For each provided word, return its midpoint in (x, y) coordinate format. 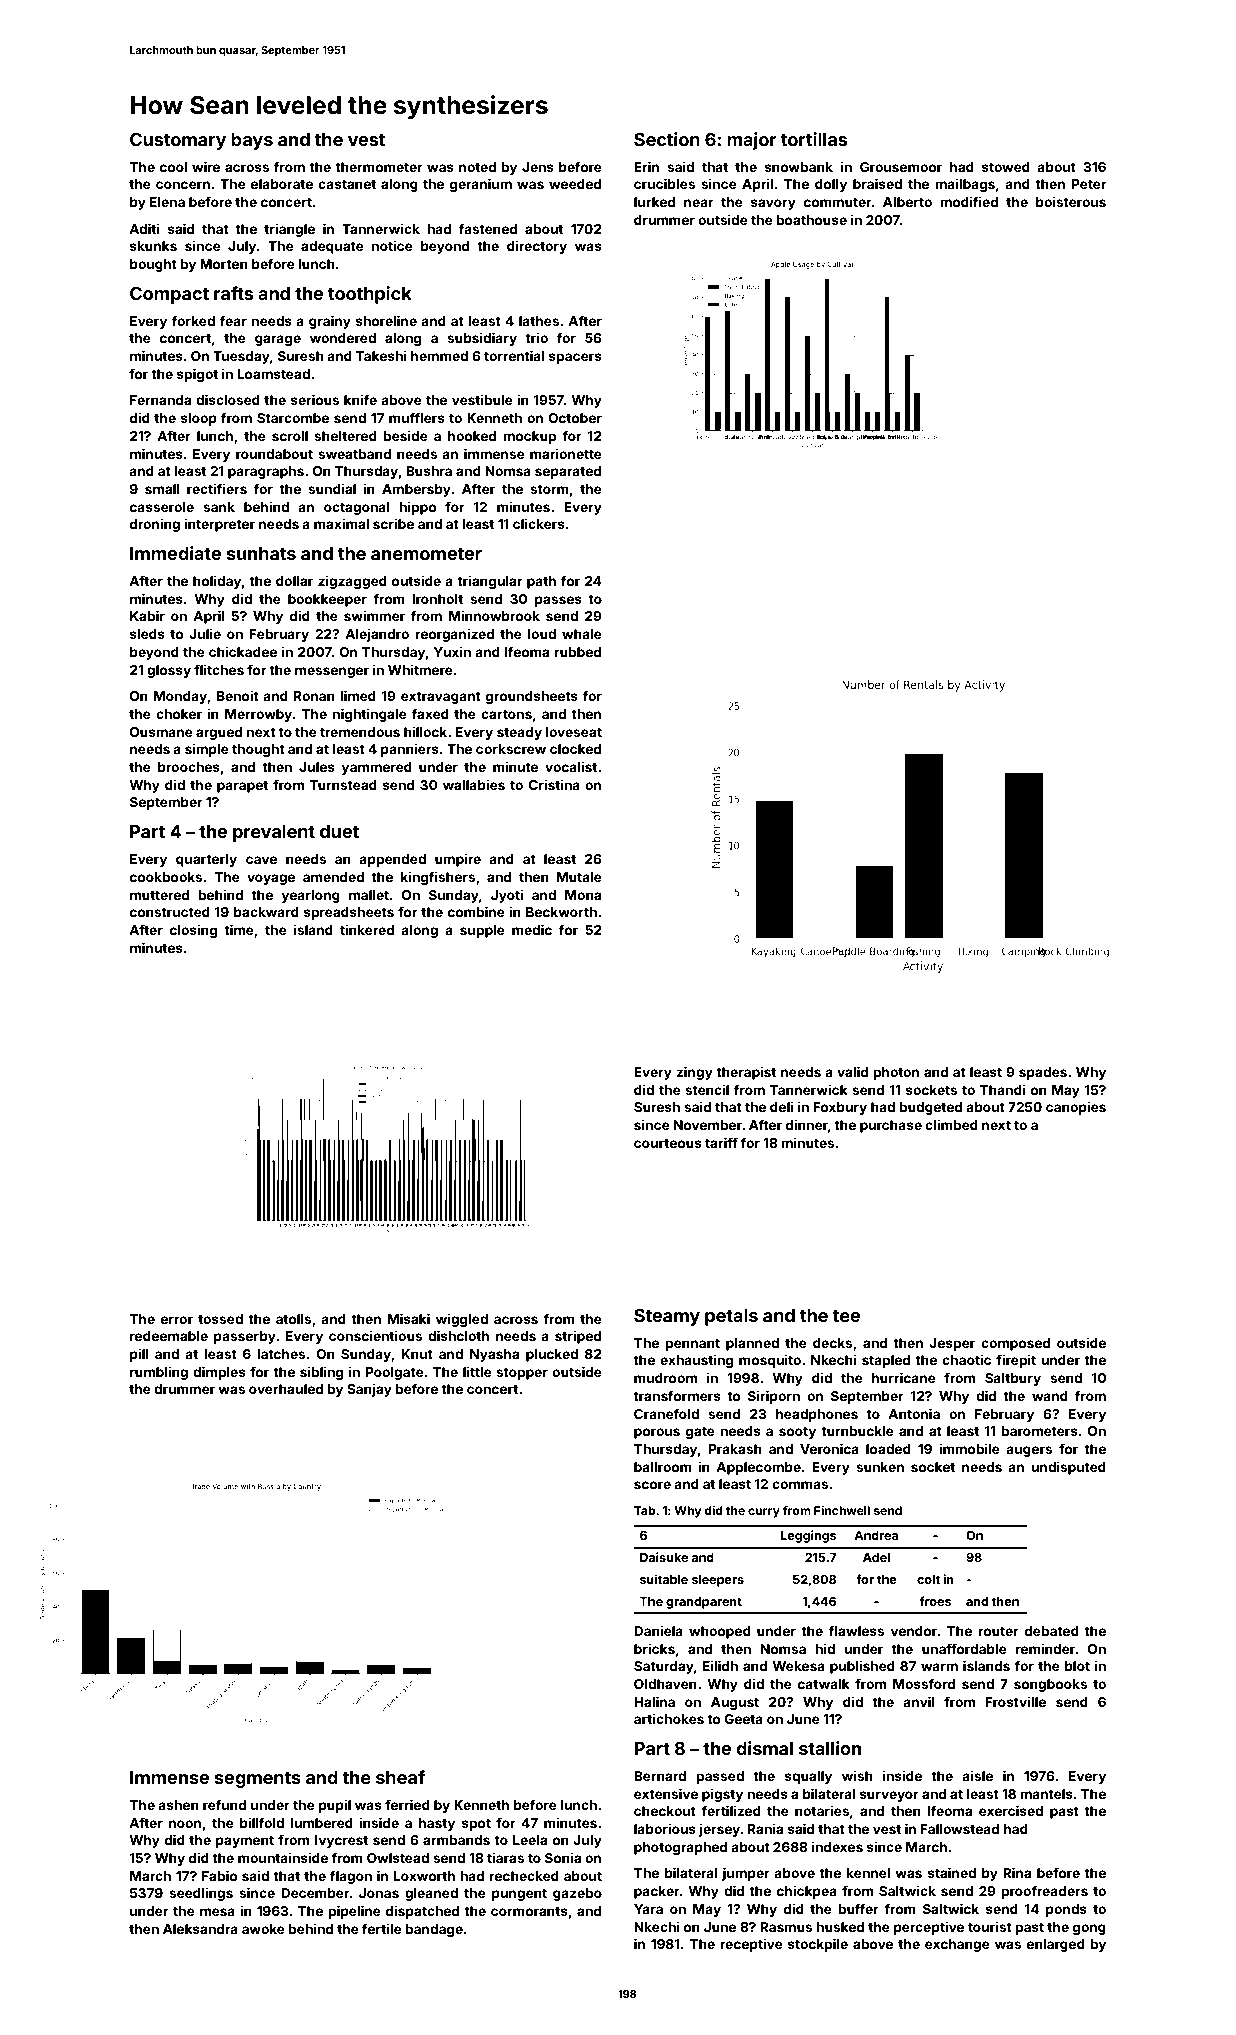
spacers (575, 358)
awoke (263, 1929)
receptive (752, 1945)
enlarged (1056, 1945)
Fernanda (160, 400)
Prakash (735, 1449)
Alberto (907, 202)
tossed (220, 1319)
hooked (472, 436)
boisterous (1071, 201)
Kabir (147, 615)
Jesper (952, 1344)
